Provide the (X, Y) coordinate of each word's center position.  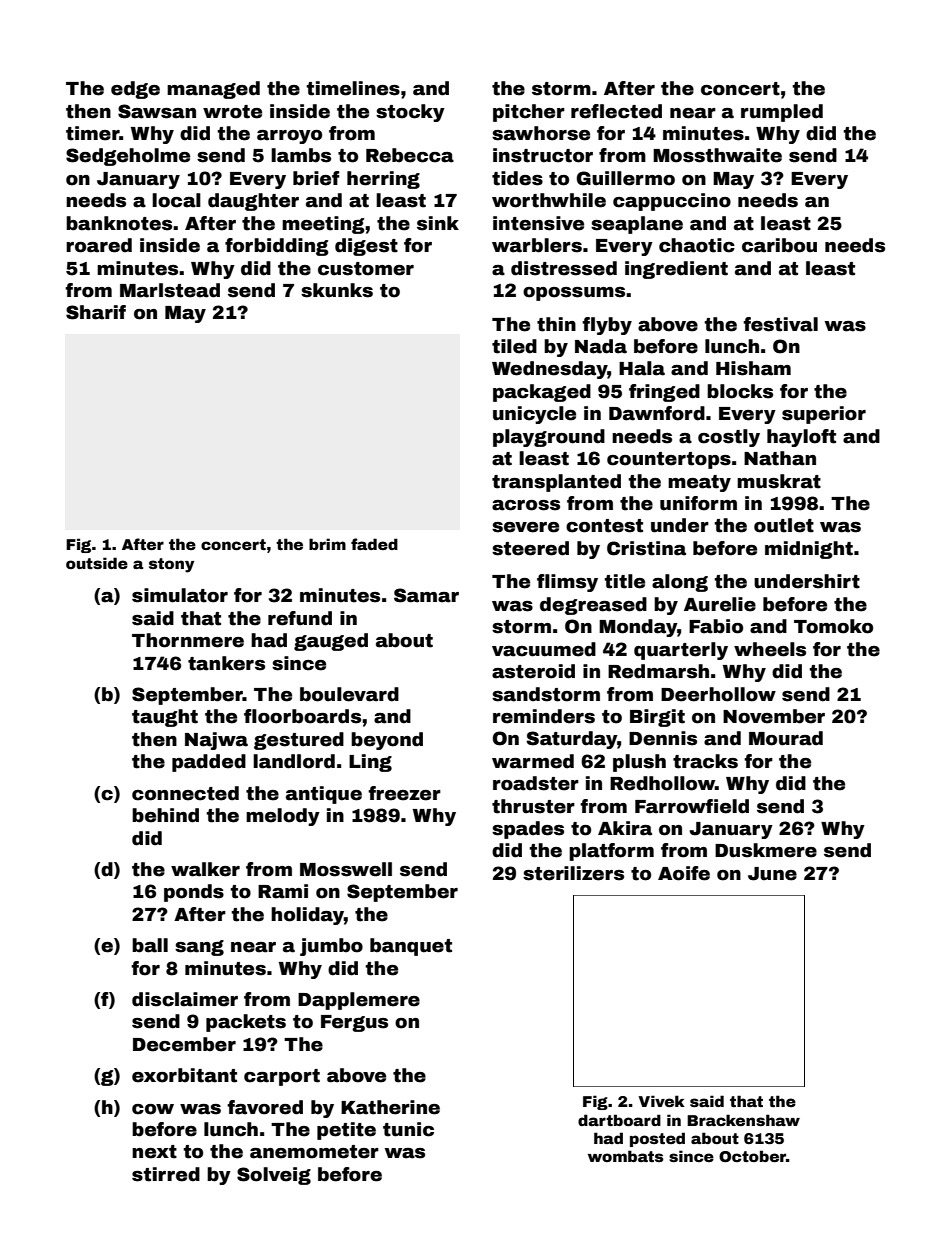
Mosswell (346, 869)
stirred (166, 1174)
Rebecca (410, 155)
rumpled (782, 113)
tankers (226, 663)
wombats (625, 1156)
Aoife (684, 873)
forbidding (277, 247)
